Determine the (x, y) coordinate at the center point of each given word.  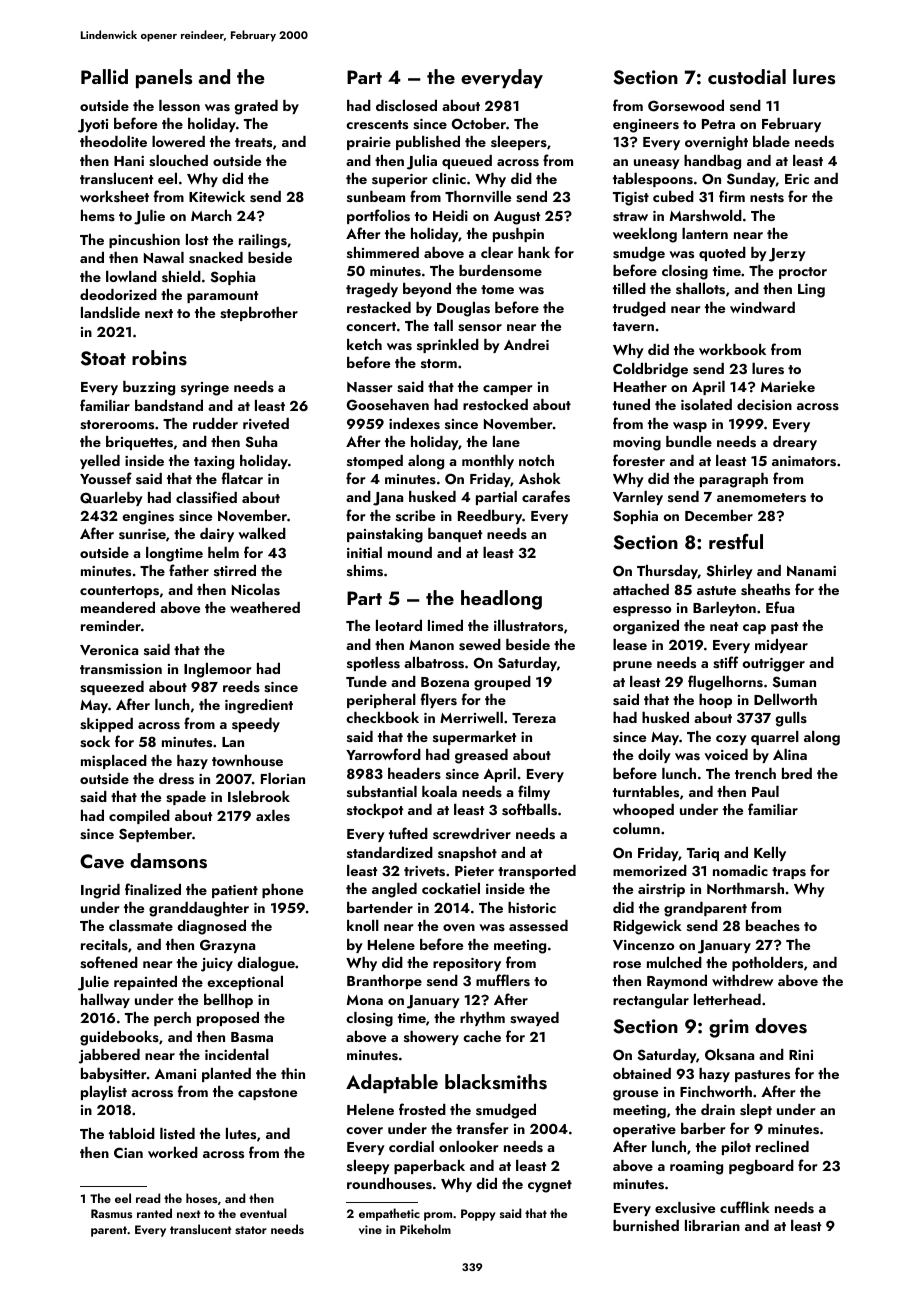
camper (508, 390)
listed (177, 1133)
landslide (110, 313)
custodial (747, 77)
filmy (534, 792)
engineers (646, 126)
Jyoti (93, 126)
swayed (534, 1019)
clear (497, 252)
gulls (791, 719)
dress (176, 779)
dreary (795, 443)
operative (644, 1130)
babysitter (114, 1075)
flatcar (242, 478)
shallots (700, 289)
